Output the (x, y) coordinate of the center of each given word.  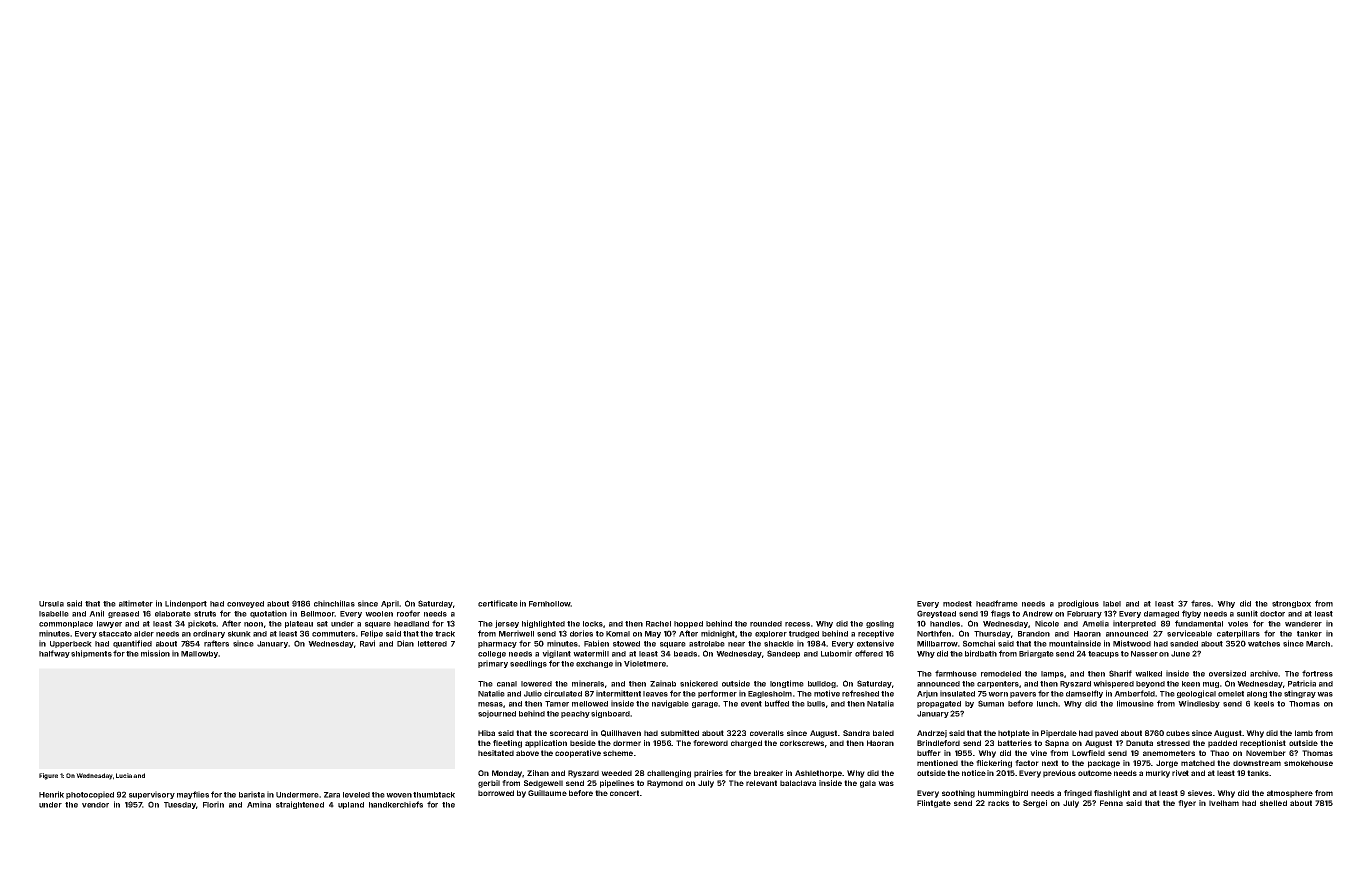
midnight (718, 634)
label (1112, 604)
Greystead (936, 614)
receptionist (1263, 744)
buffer (929, 753)
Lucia (124, 775)
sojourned (497, 714)
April (390, 604)
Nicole (1047, 623)
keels (1264, 704)
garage (705, 705)
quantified (132, 644)
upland (351, 805)
